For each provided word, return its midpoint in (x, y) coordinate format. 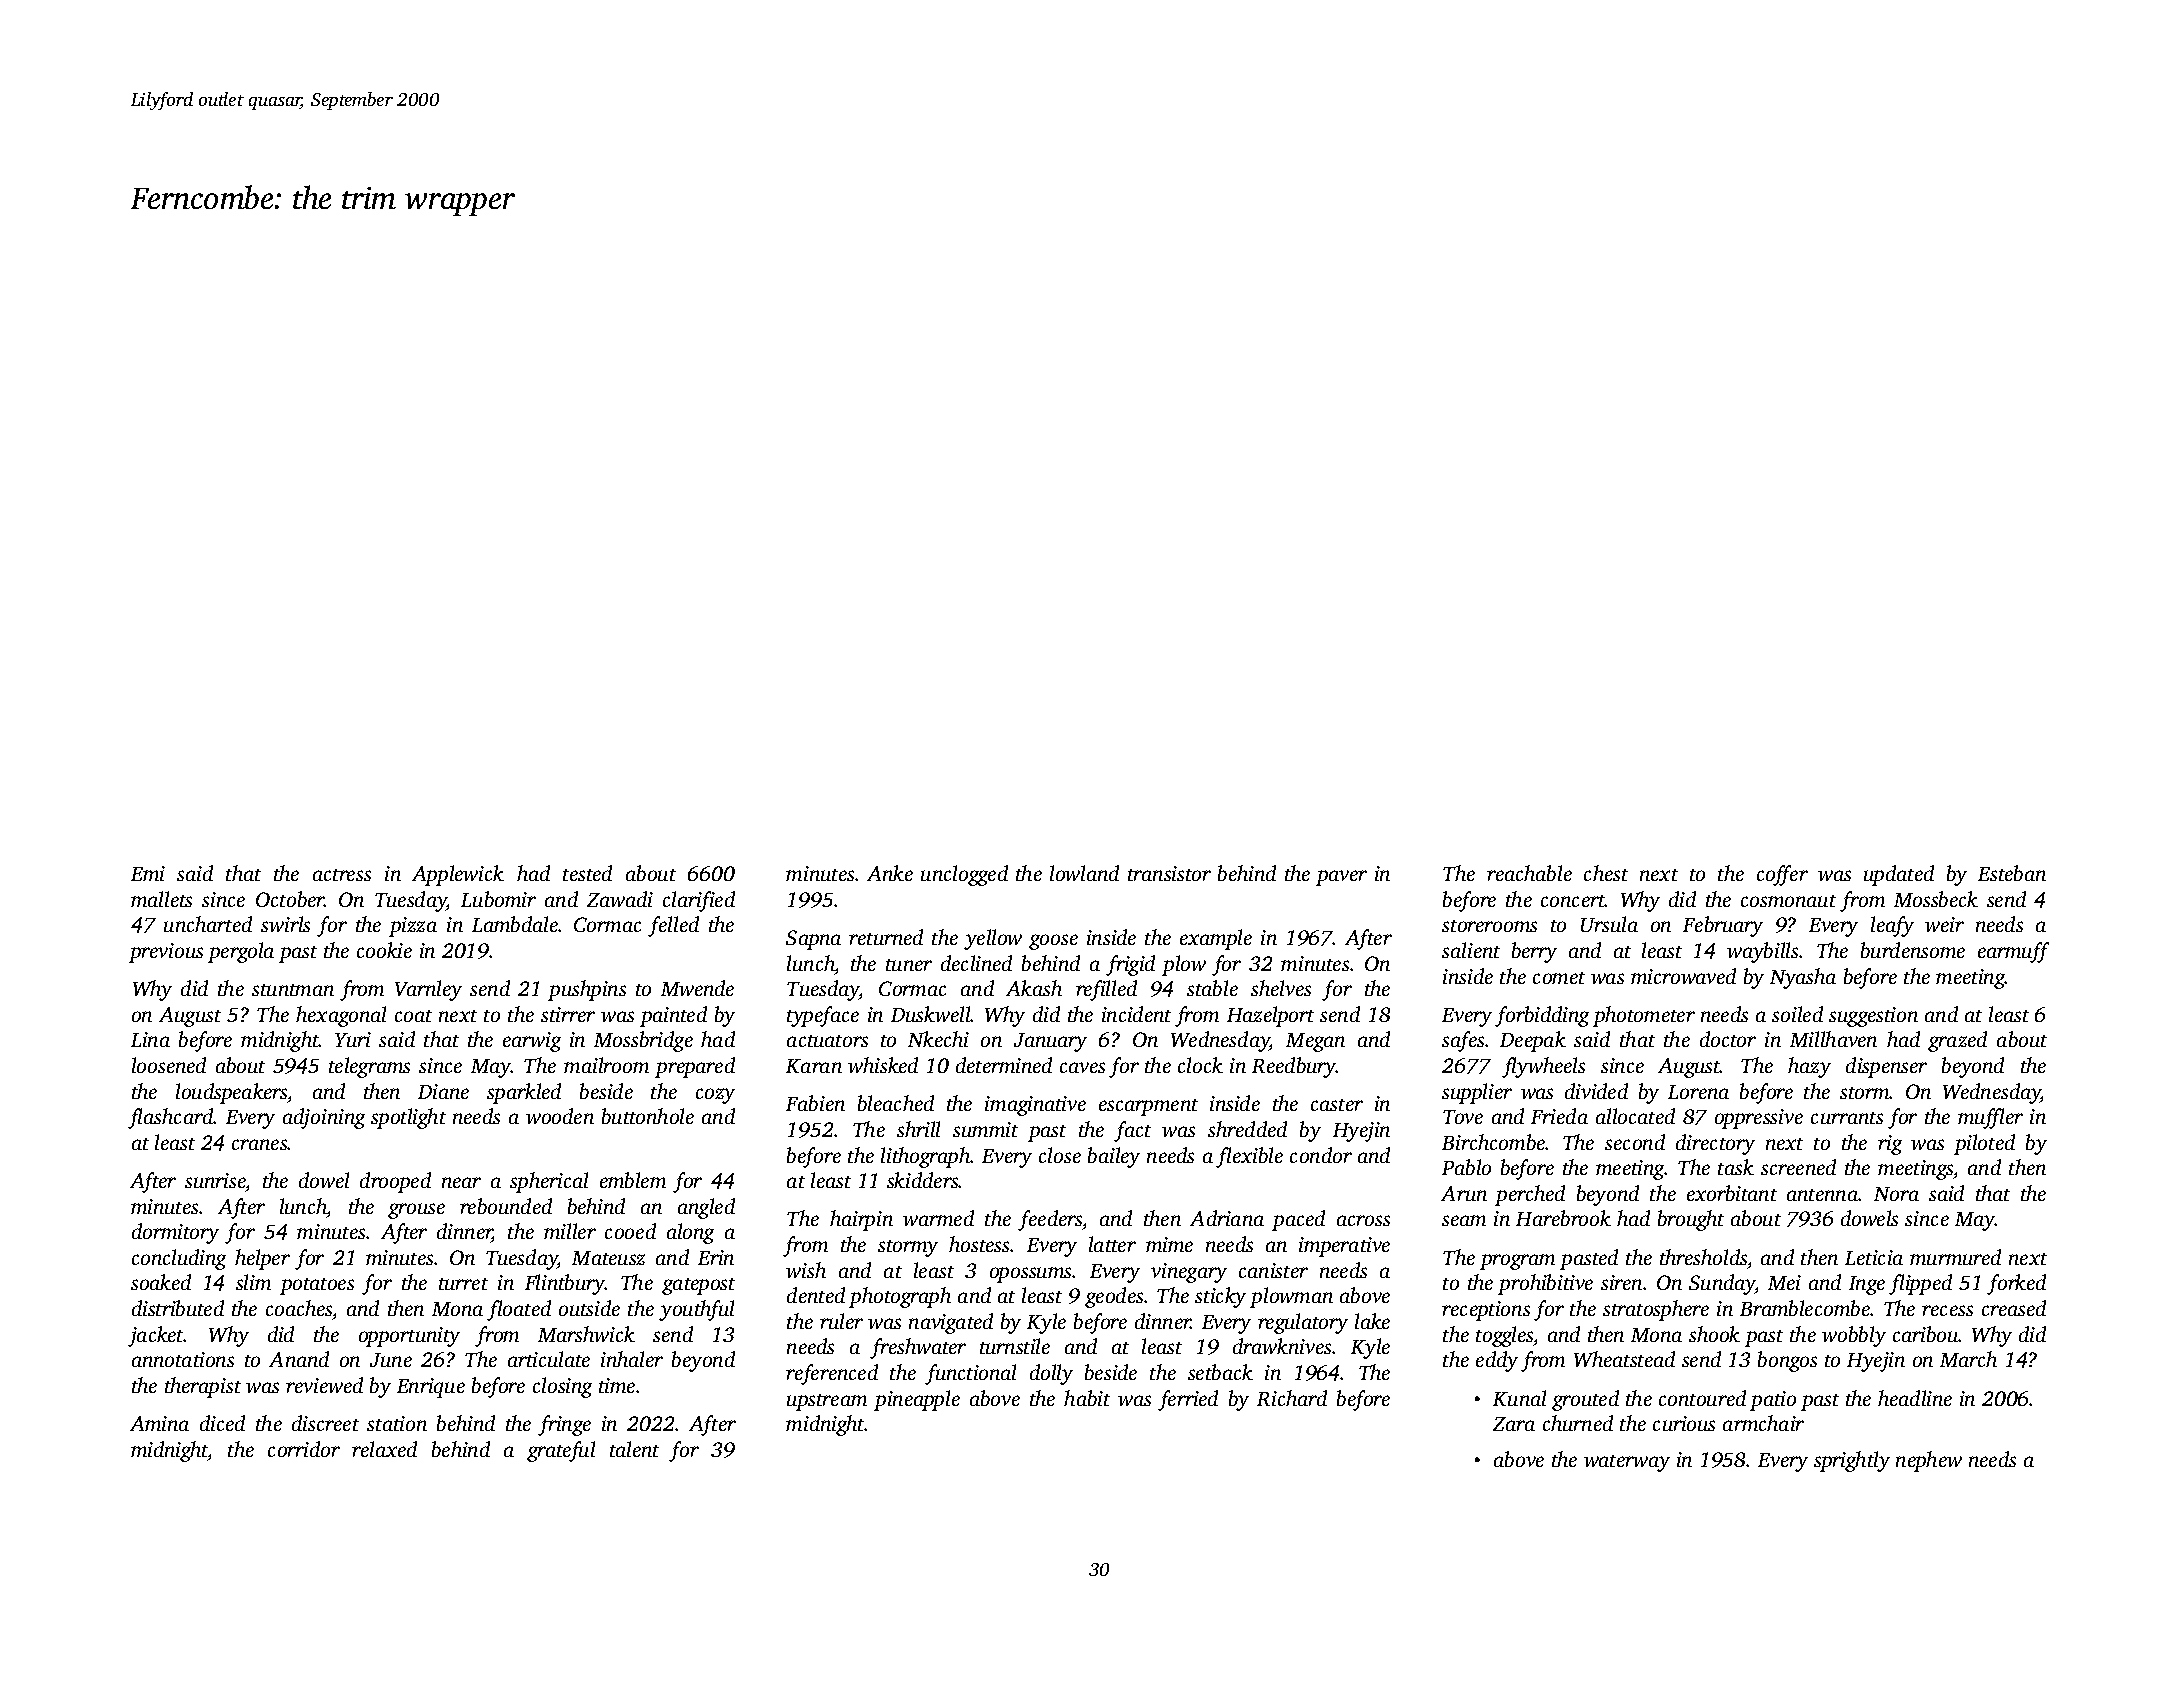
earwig (532, 1042)
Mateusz (608, 1258)
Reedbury (1294, 1067)
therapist (203, 1387)
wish (806, 1270)
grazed (1957, 1041)
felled (673, 926)
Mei (1784, 1282)
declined (976, 963)
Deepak (1533, 1041)
